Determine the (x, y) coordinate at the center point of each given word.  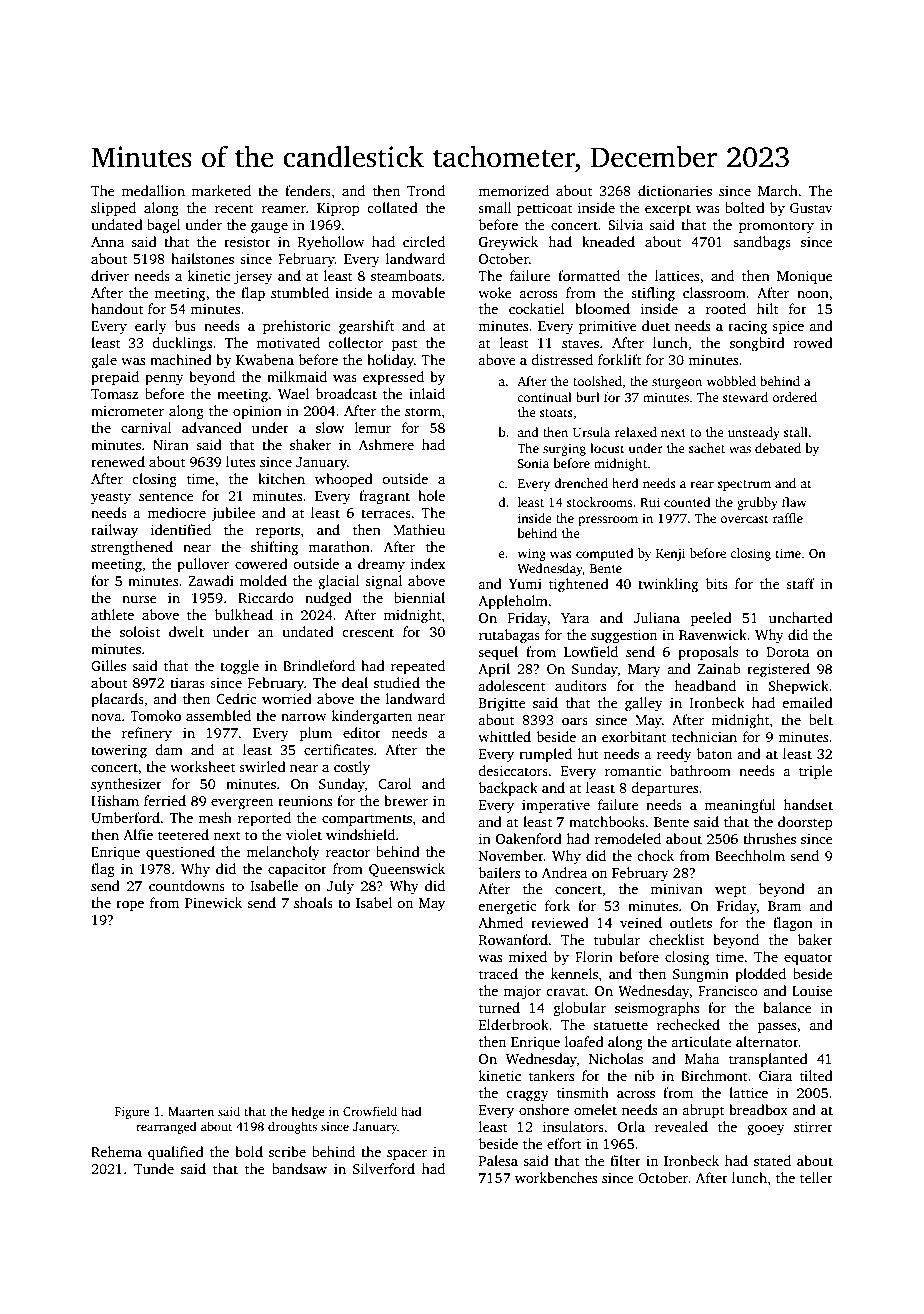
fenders (308, 190)
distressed (562, 359)
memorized (513, 190)
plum (316, 734)
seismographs (657, 1009)
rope (130, 906)
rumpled (545, 755)
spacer (407, 1155)
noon (813, 294)
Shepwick (799, 687)
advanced (212, 427)
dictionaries (675, 190)
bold (249, 1151)
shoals (313, 902)
